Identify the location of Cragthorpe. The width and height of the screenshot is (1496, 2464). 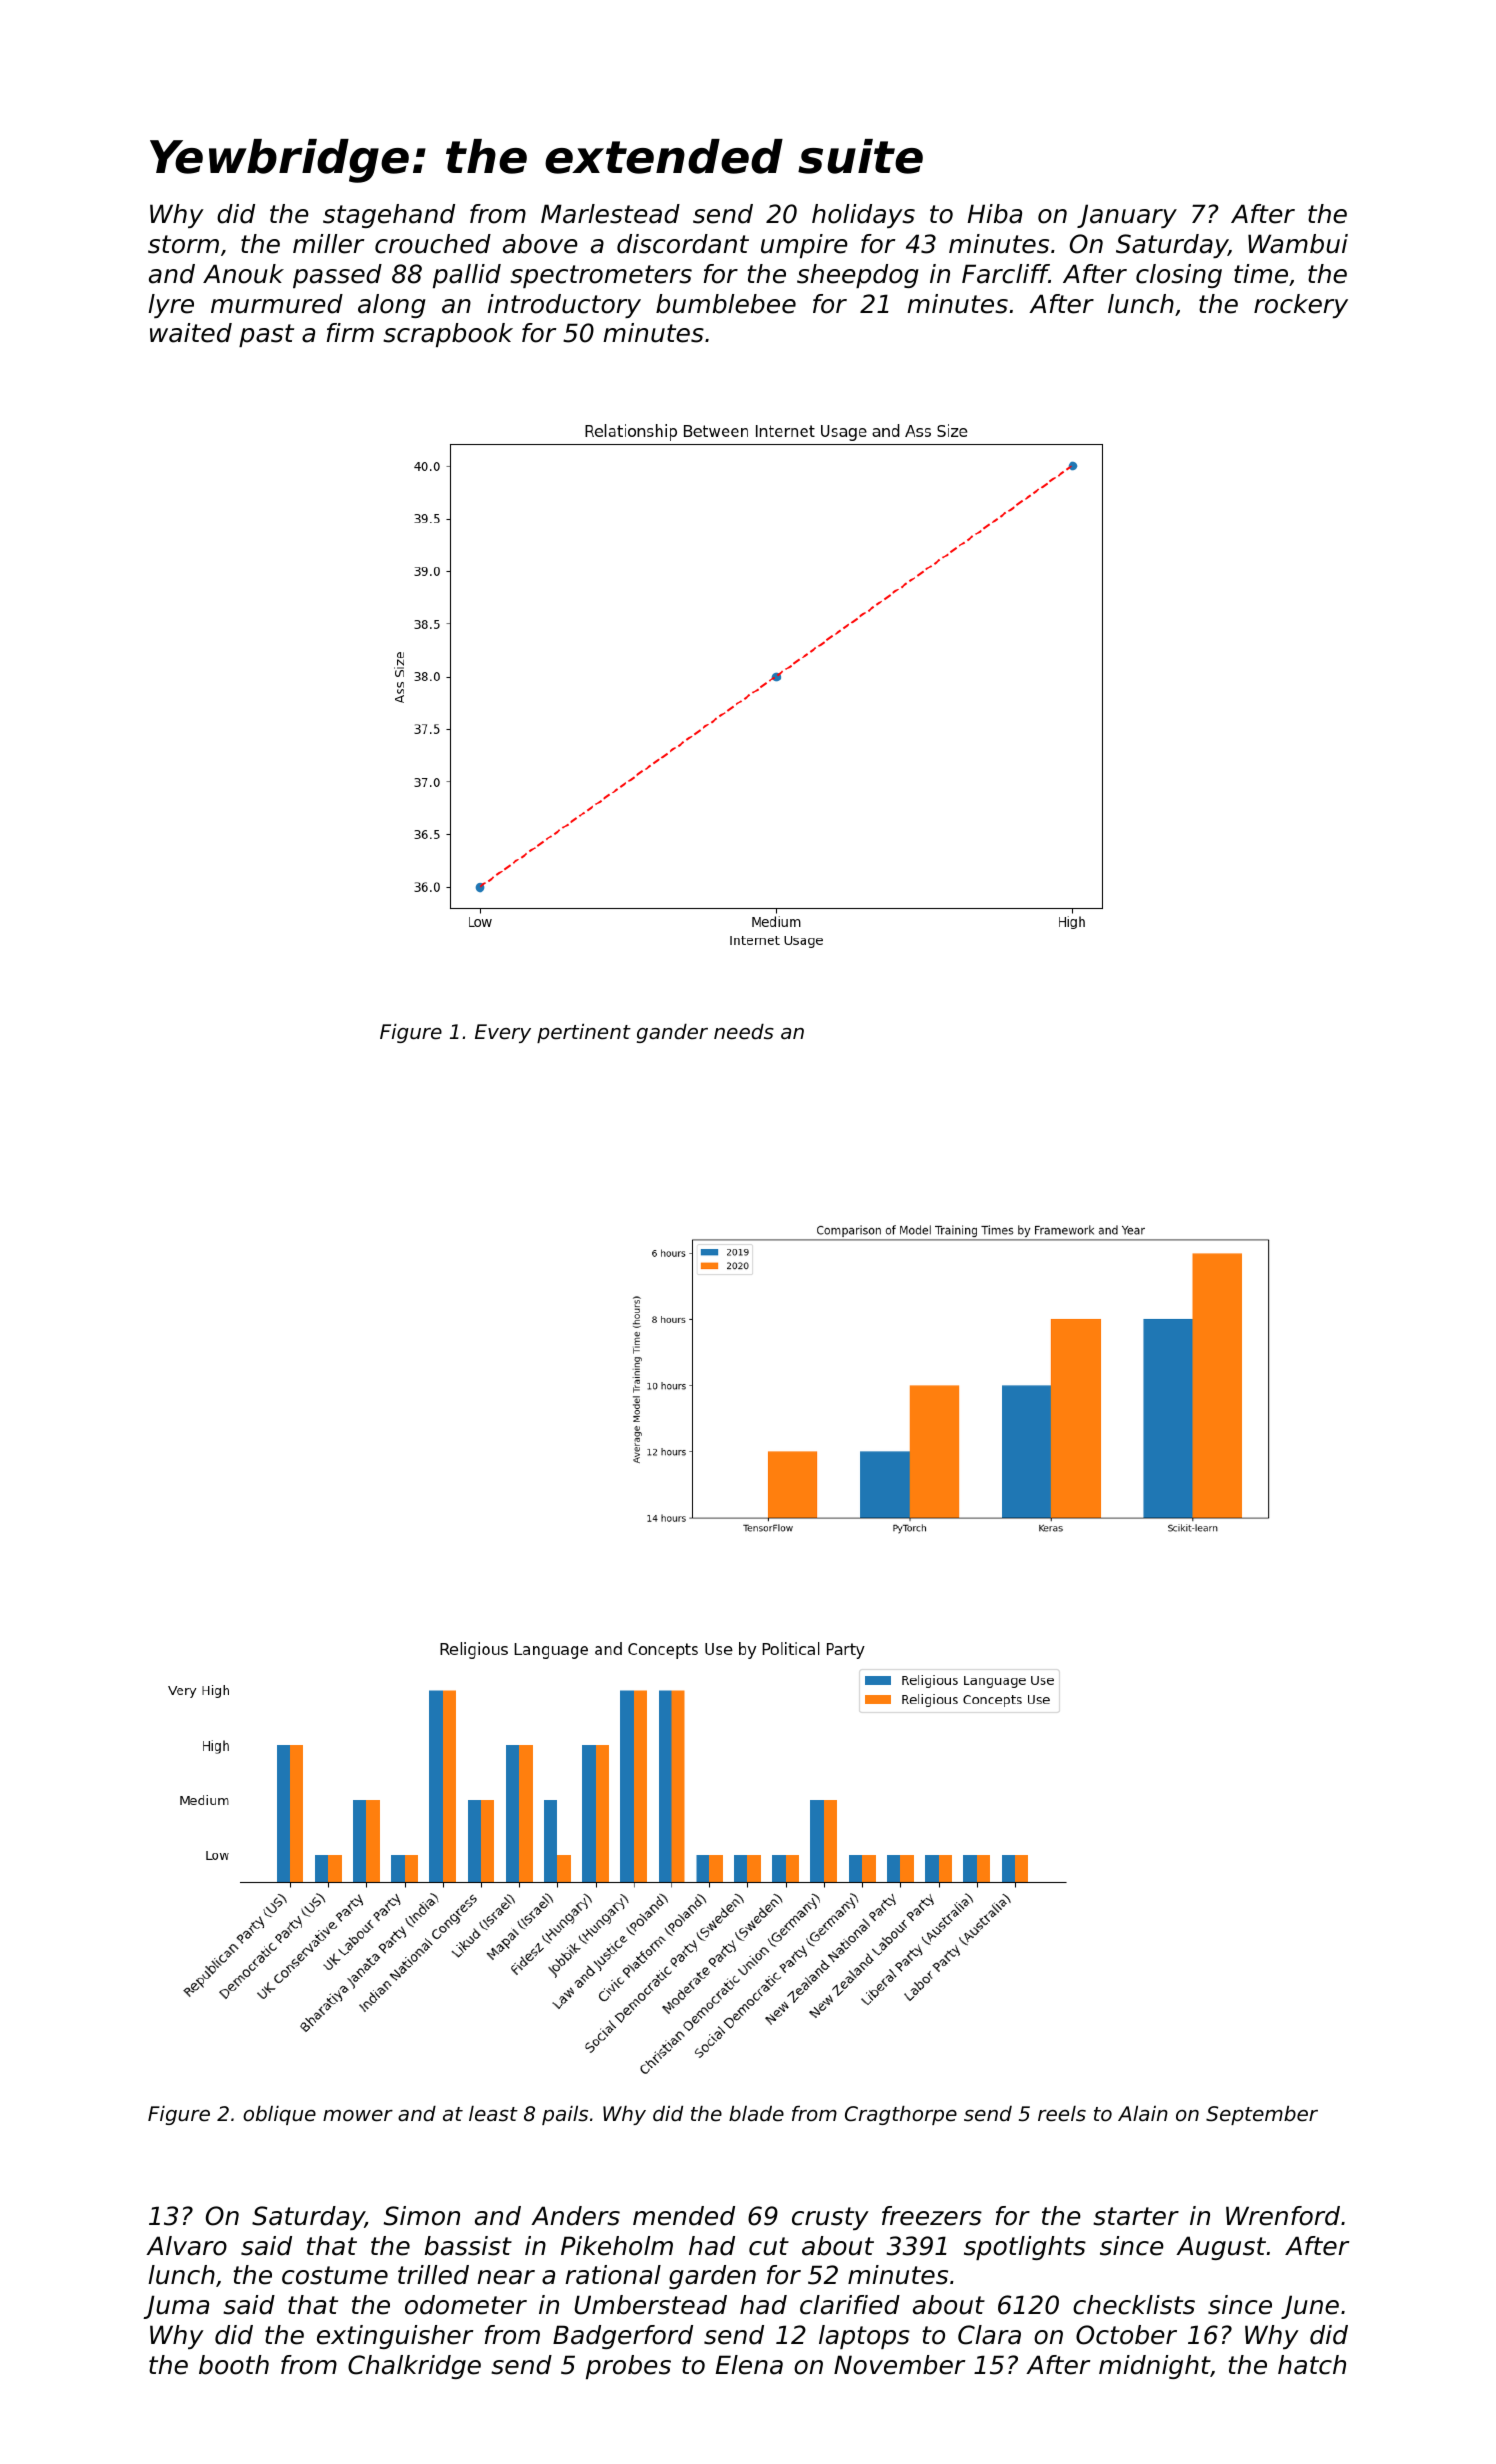
(901, 2115).
